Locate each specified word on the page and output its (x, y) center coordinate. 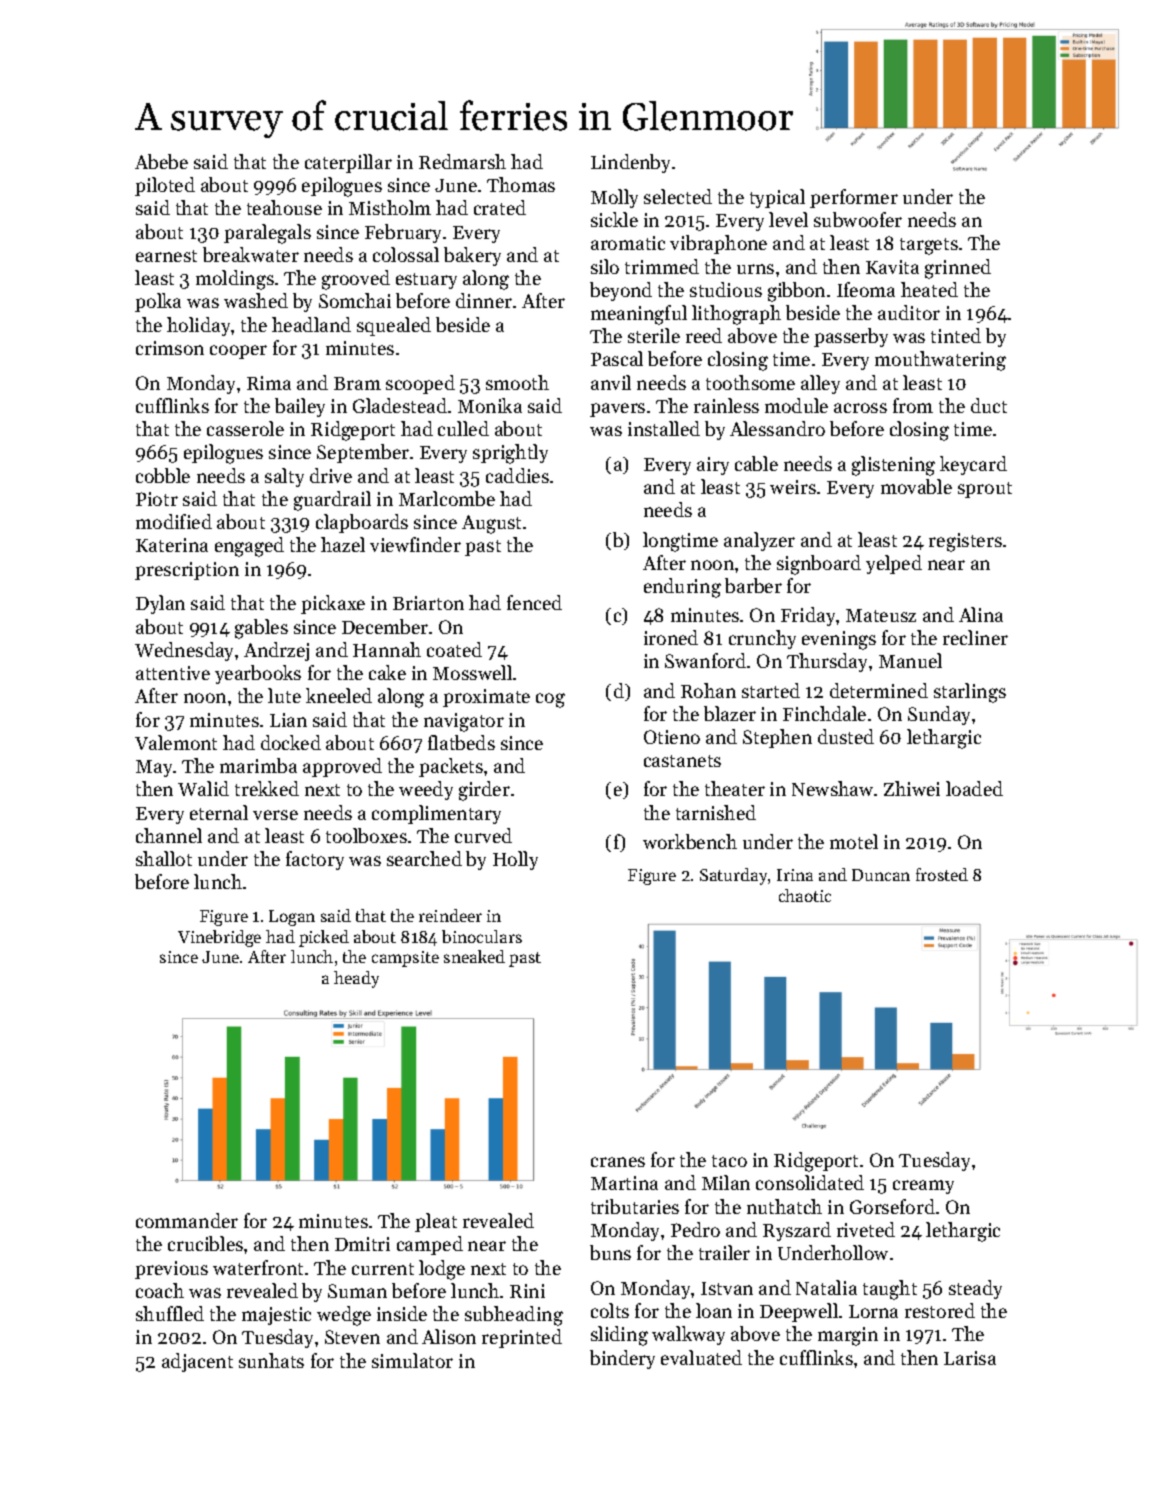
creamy (923, 1187)
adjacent (197, 1362)
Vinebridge (219, 938)
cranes (618, 1162)
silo (605, 266)
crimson (170, 348)
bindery (622, 1359)
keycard (973, 465)
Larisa (970, 1358)
